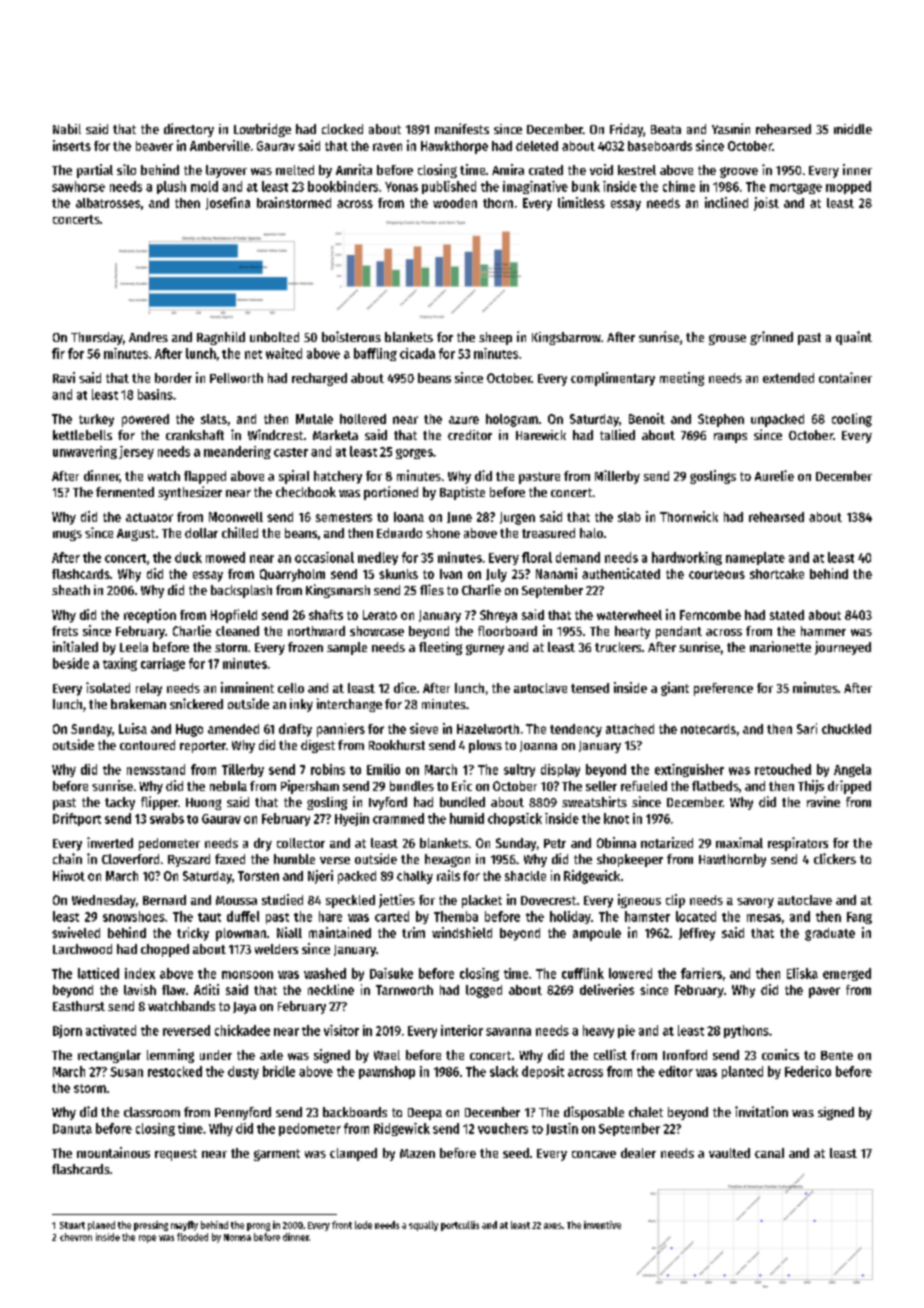 The image size is (924, 1308). Describe the element at coordinates (432, 589) in the screenshot. I see `flies` at that location.
